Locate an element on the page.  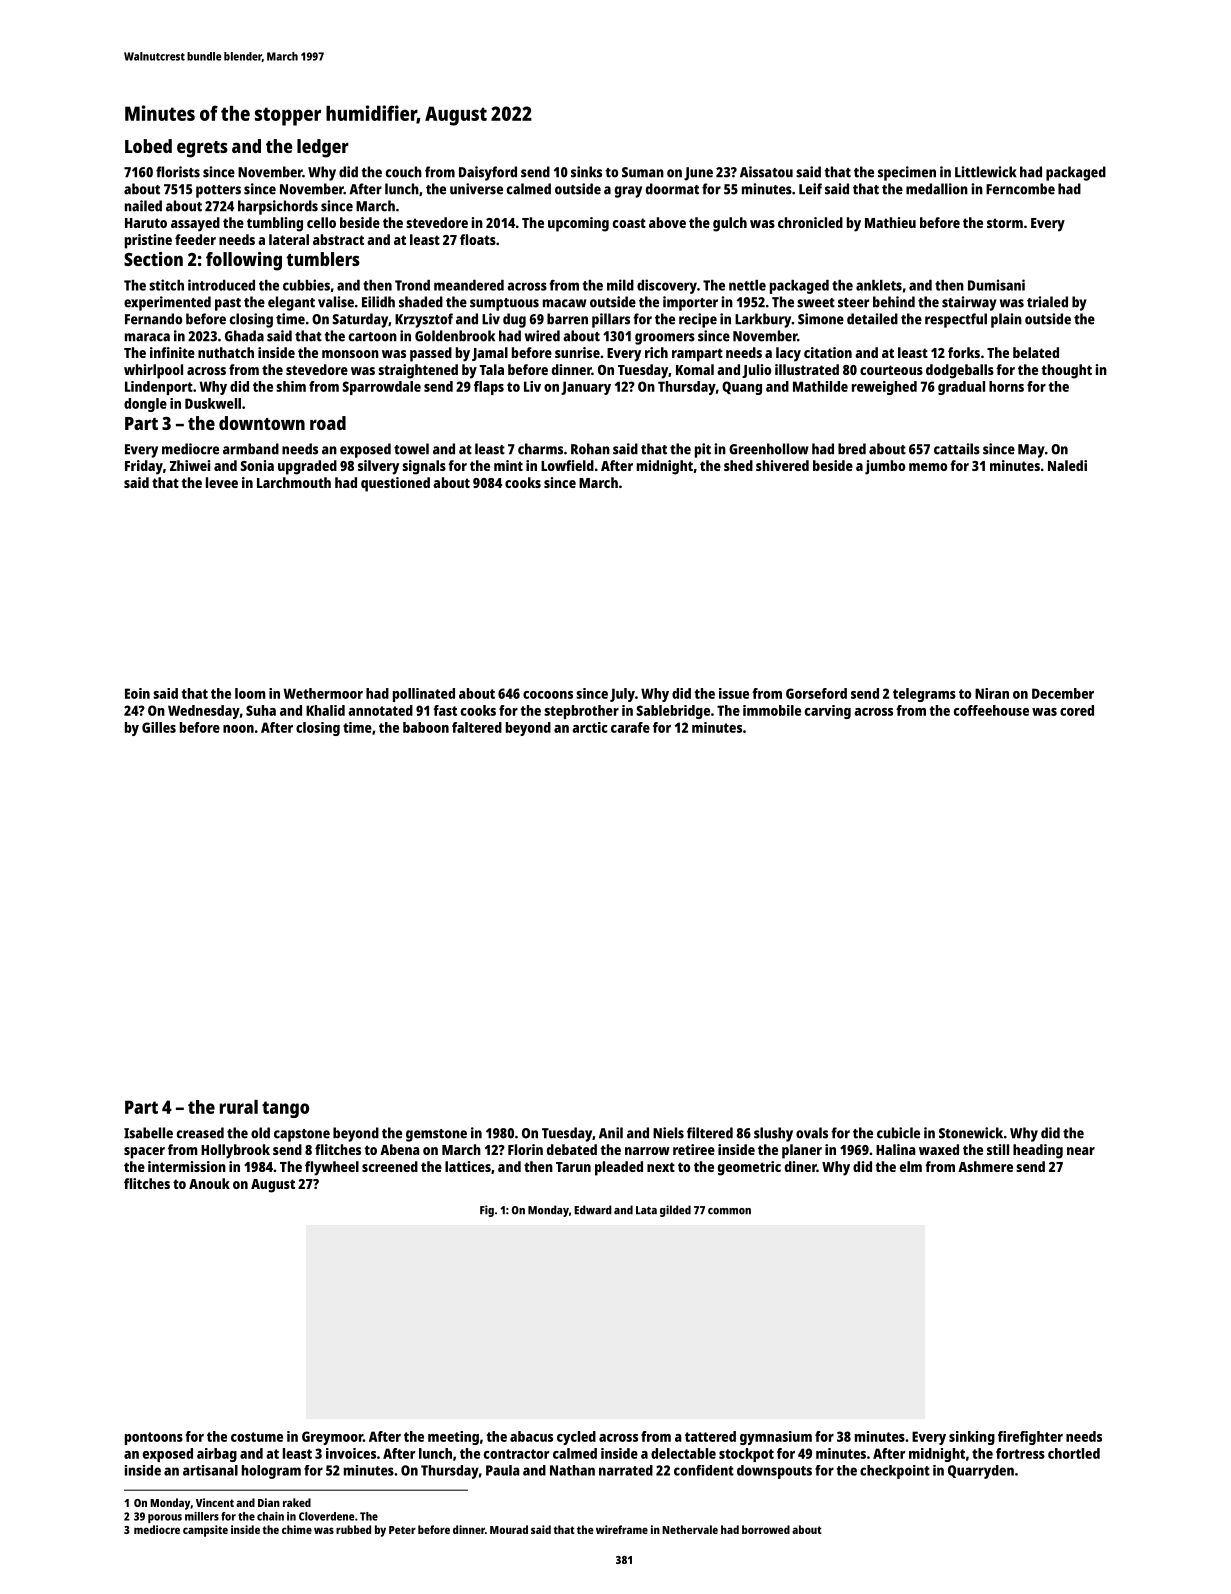
Larchmouth is located at coordinates (294, 482).
